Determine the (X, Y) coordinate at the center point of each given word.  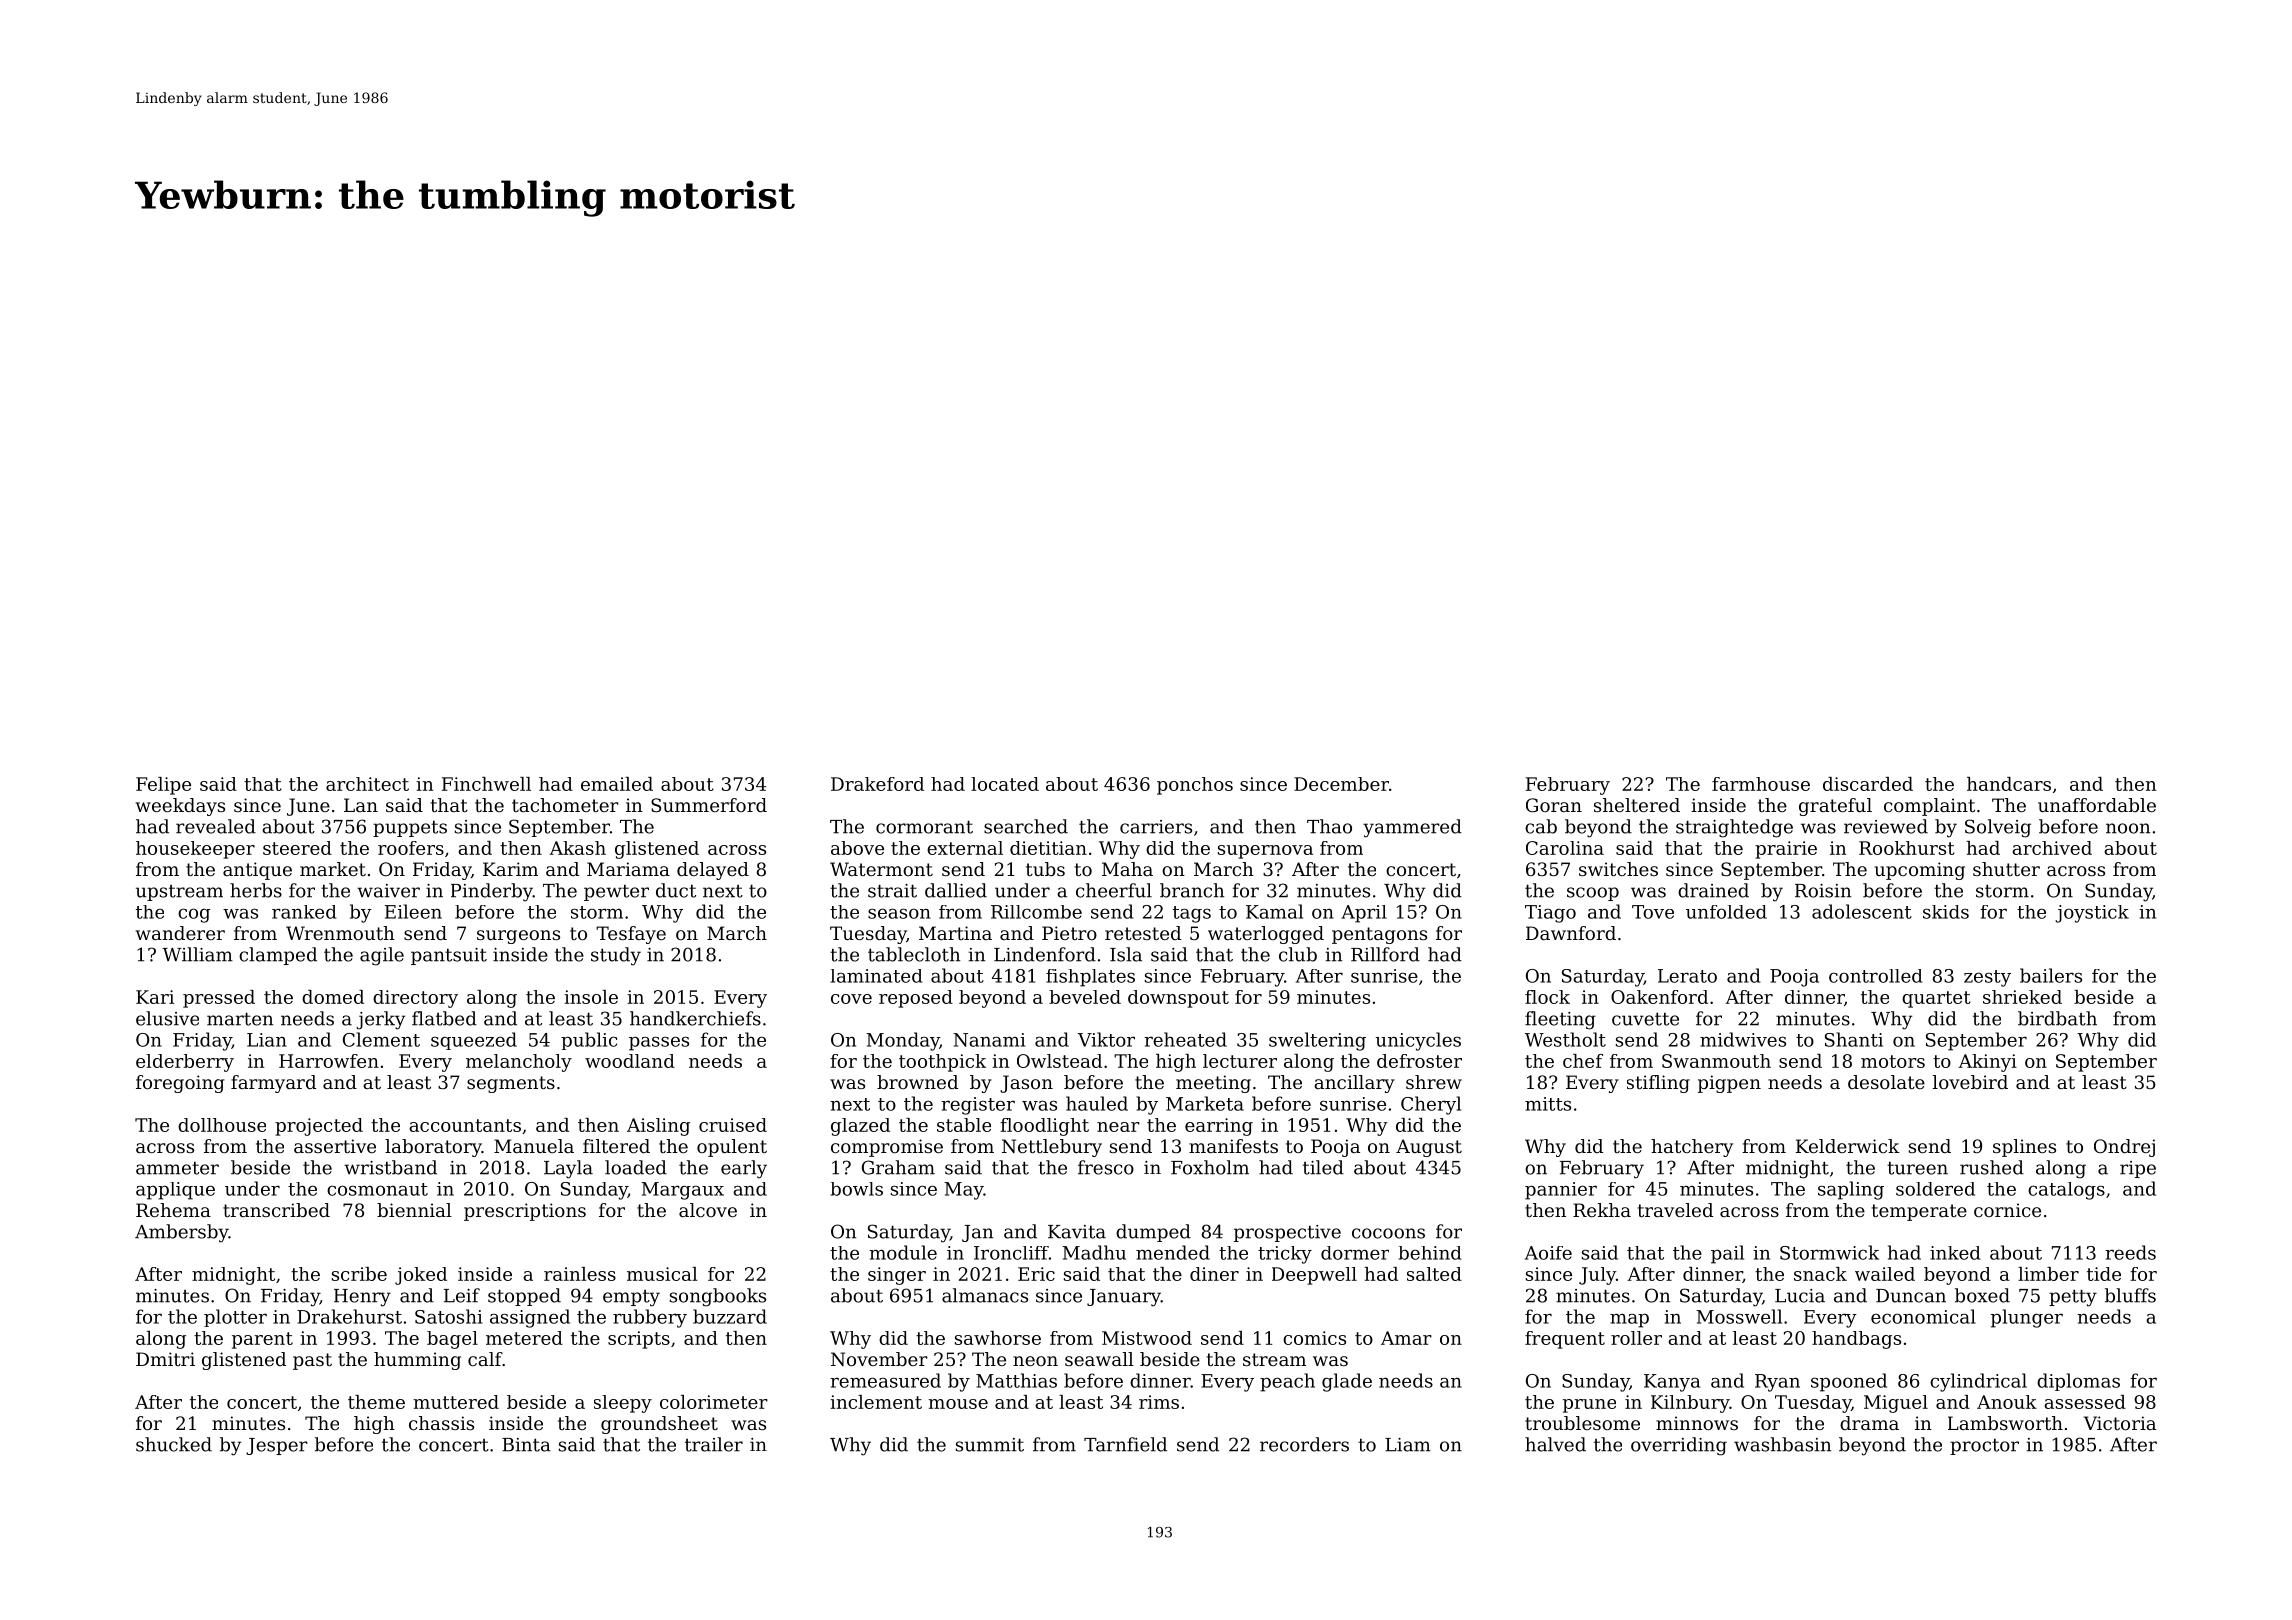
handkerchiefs (695, 1018)
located (1005, 784)
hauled (1097, 1103)
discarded (1868, 784)
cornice (2007, 1210)
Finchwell (486, 784)
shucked (174, 1444)
